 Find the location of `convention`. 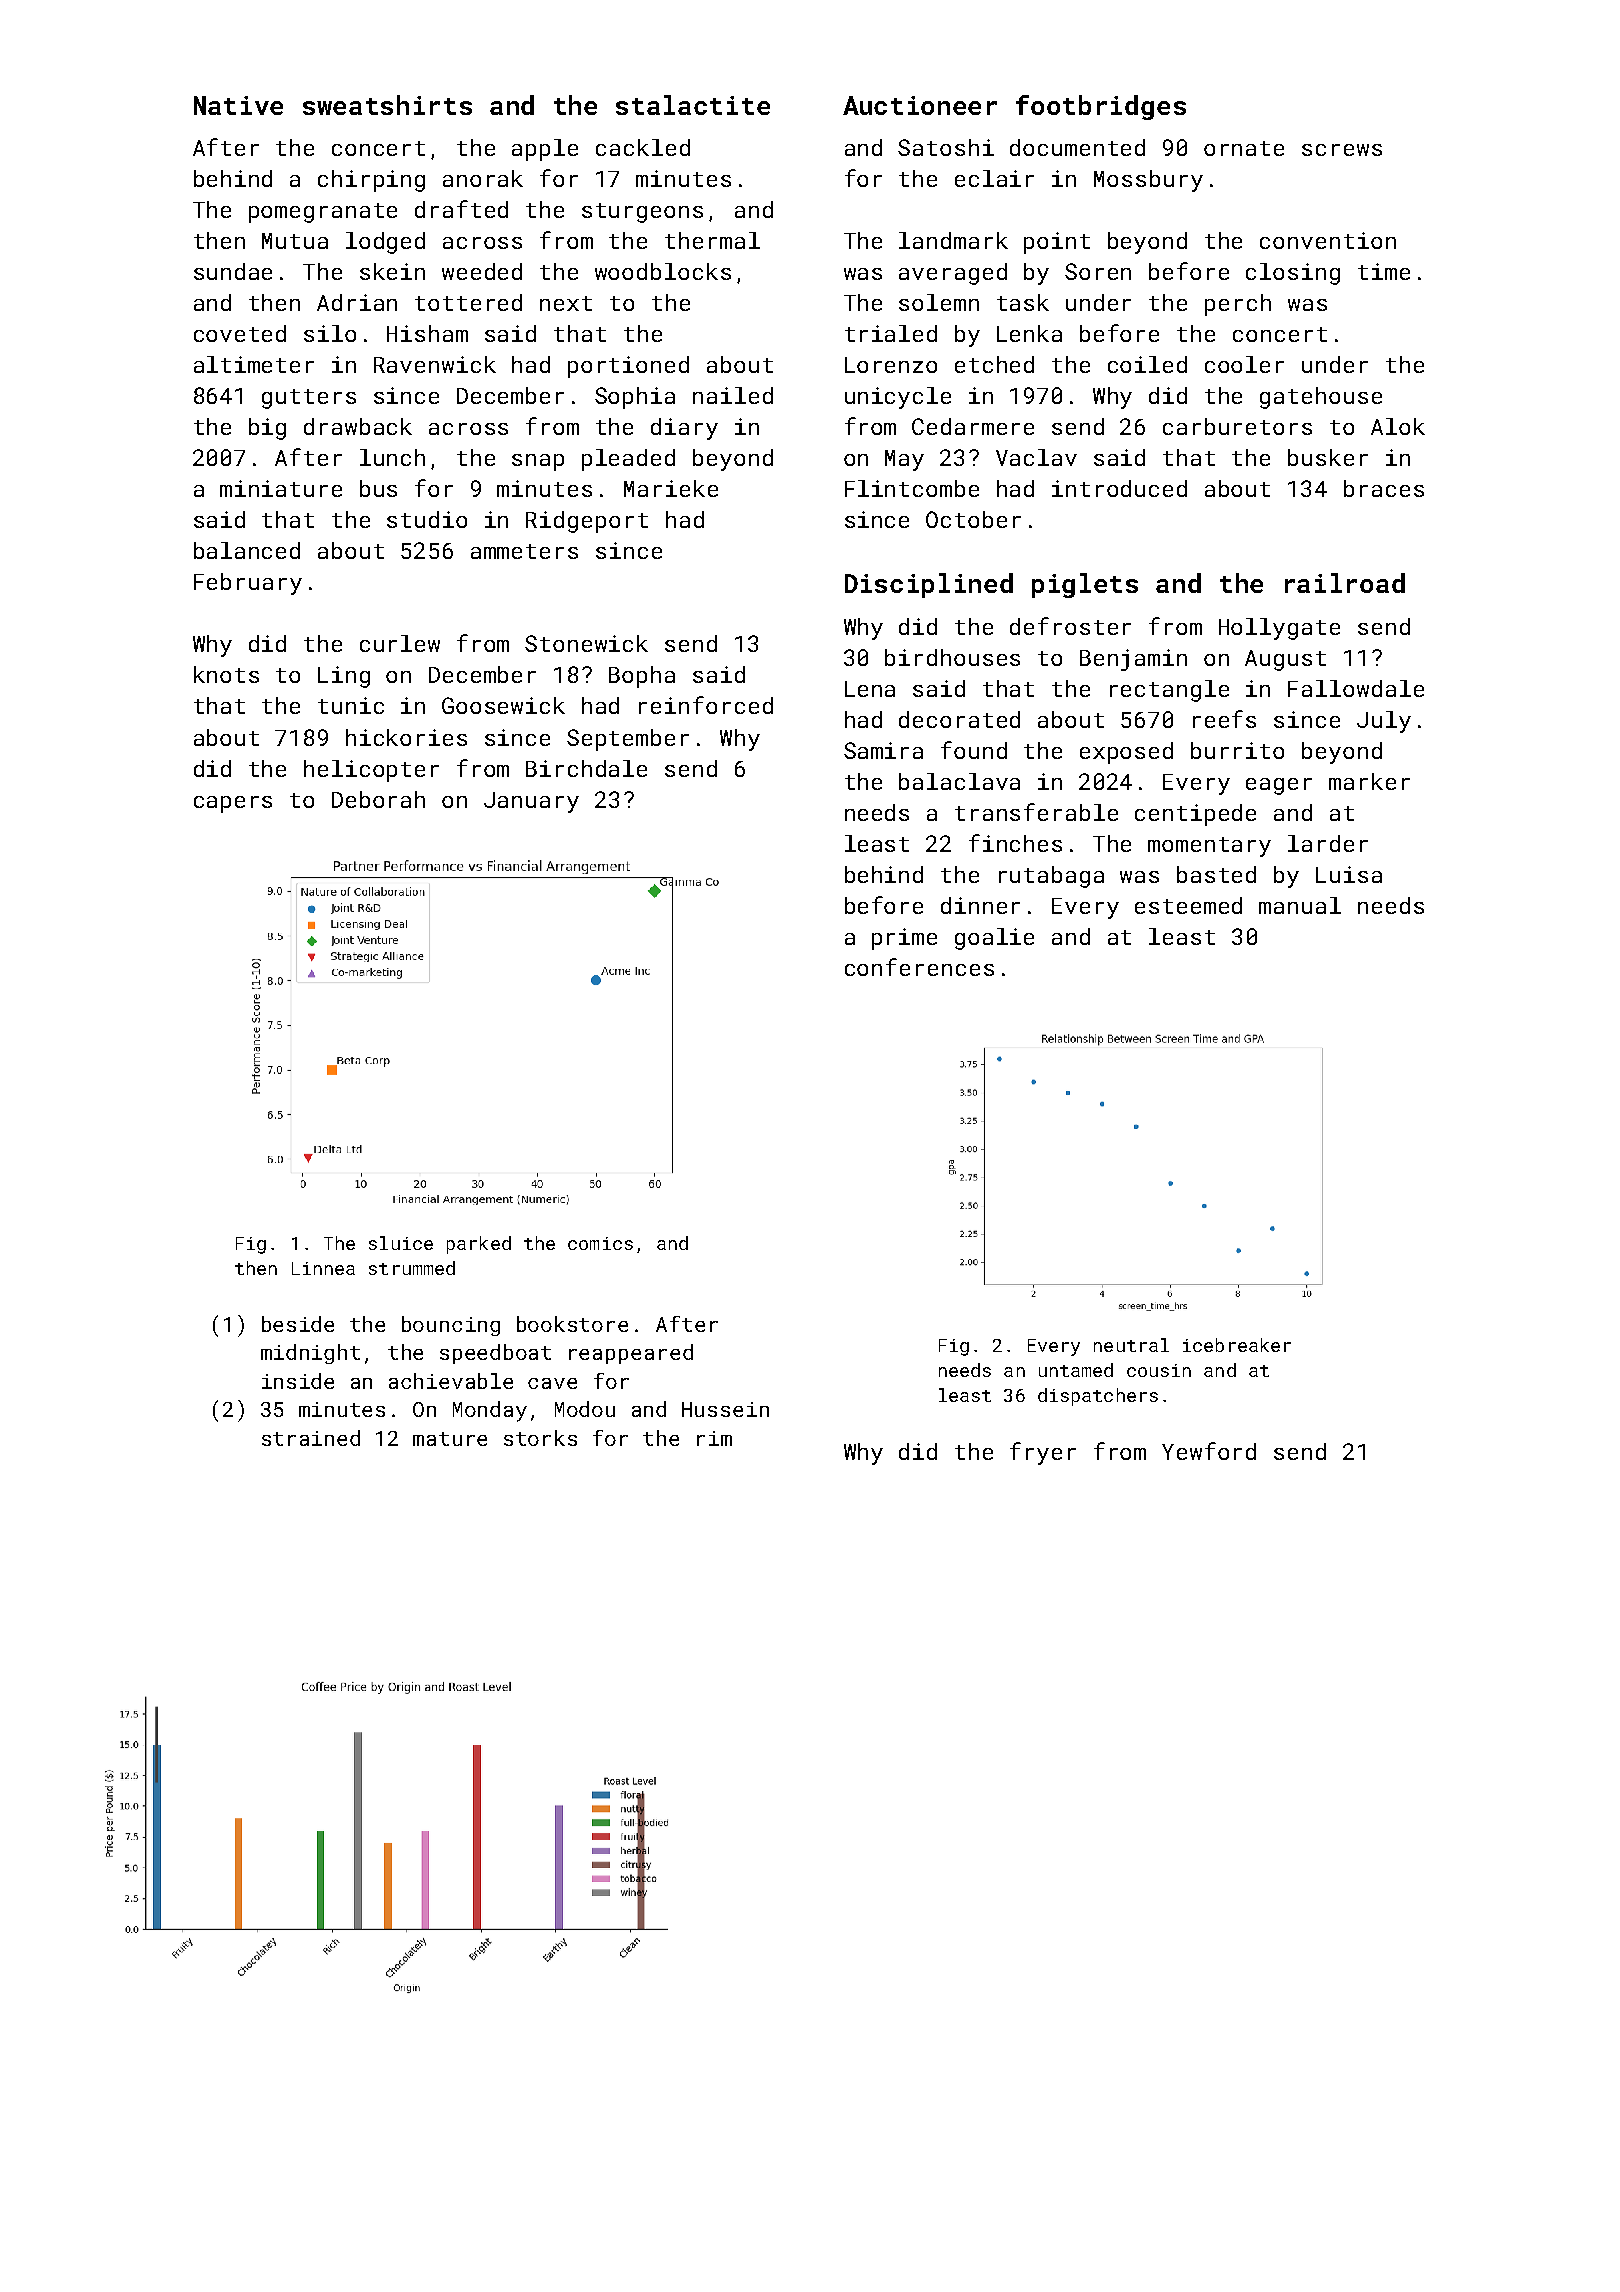

convention is located at coordinates (1328, 240).
